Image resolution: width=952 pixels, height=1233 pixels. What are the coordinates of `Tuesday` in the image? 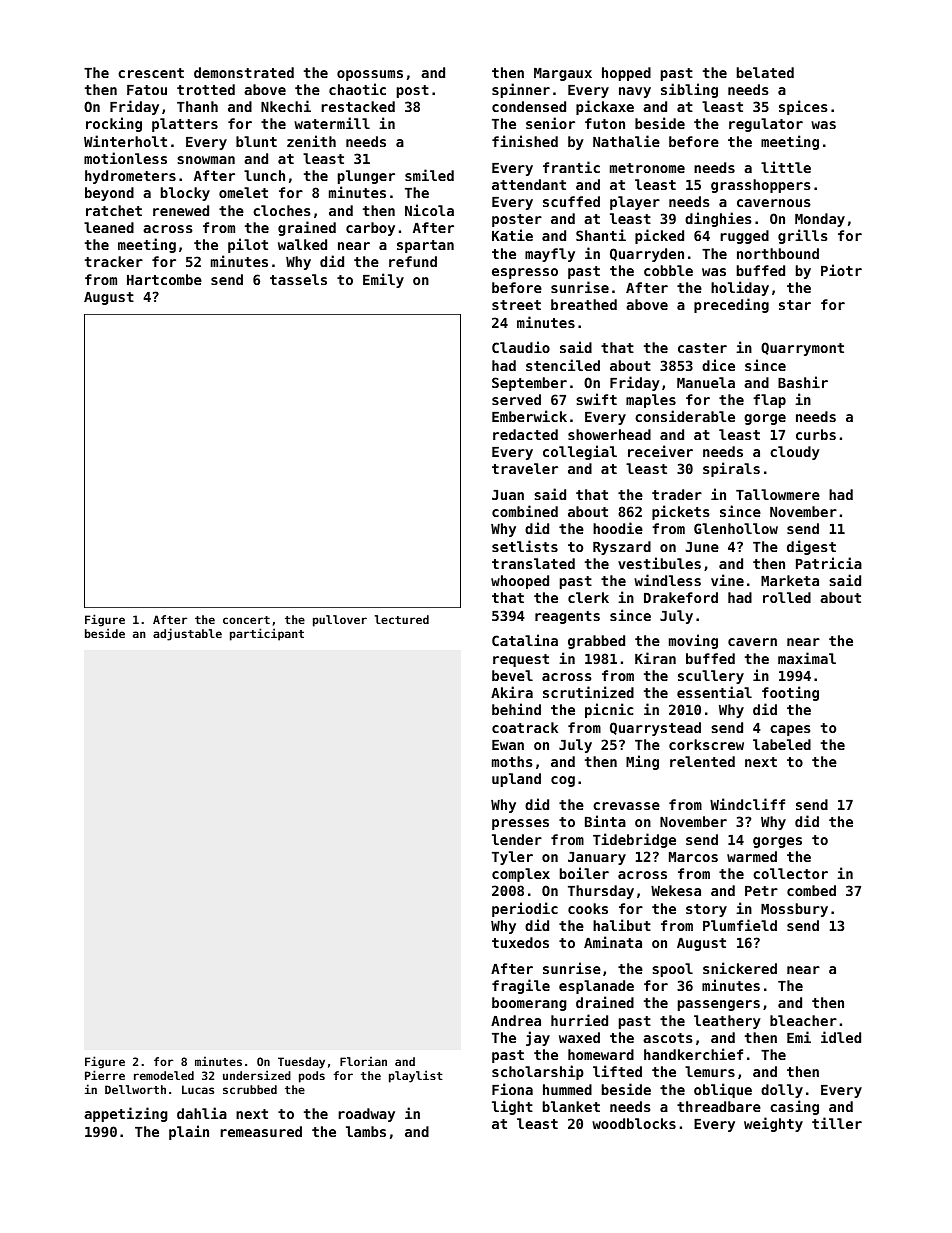 It's located at (301, 1063).
